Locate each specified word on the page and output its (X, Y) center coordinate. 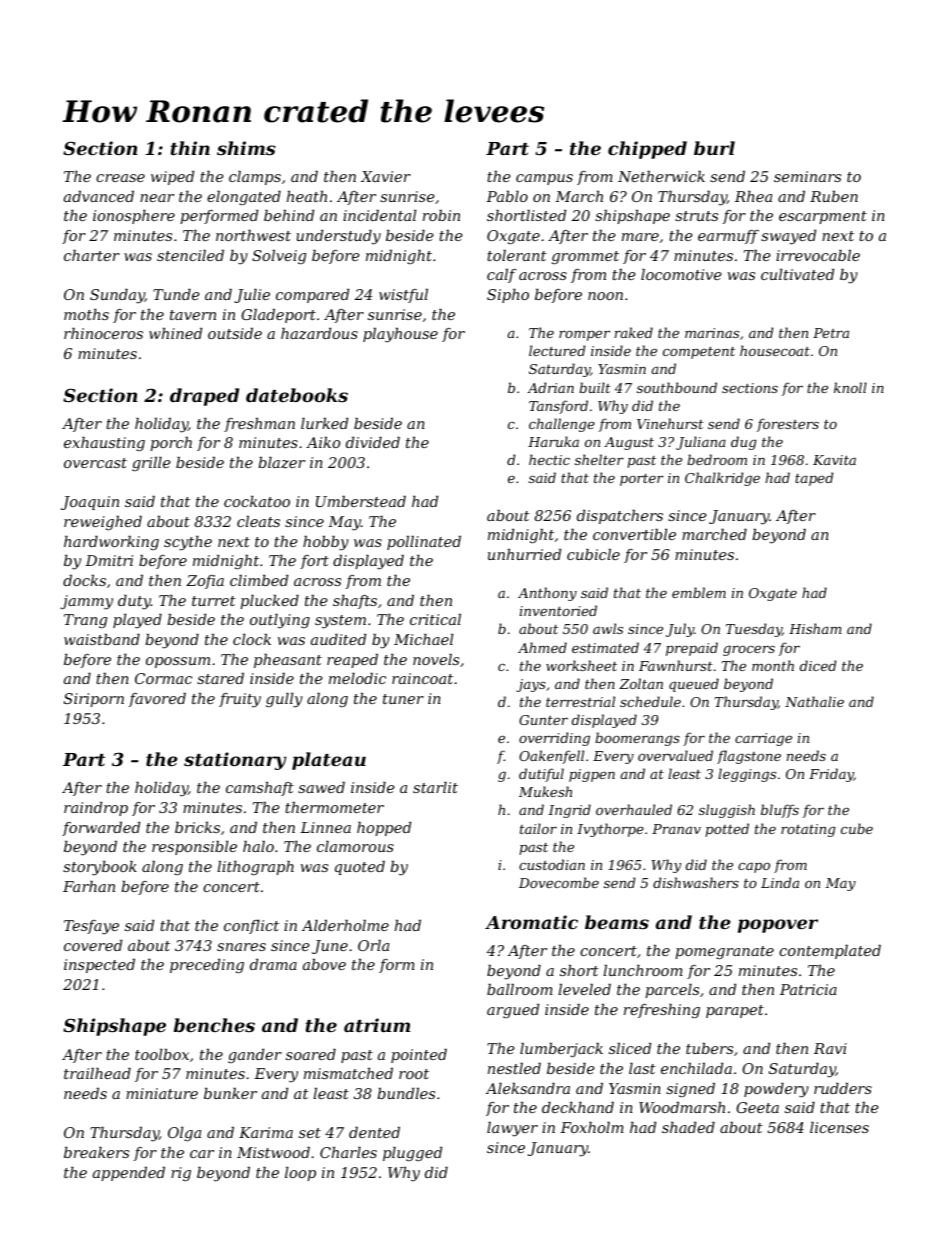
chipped (647, 150)
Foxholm (592, 1127)
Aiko (323, 442)
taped (814, 479)
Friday (831, 775)
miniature (162, 1093)
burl (714, 148)
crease (120, 178)
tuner (403, 699)
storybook (100, 868)
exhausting (104, 444)
